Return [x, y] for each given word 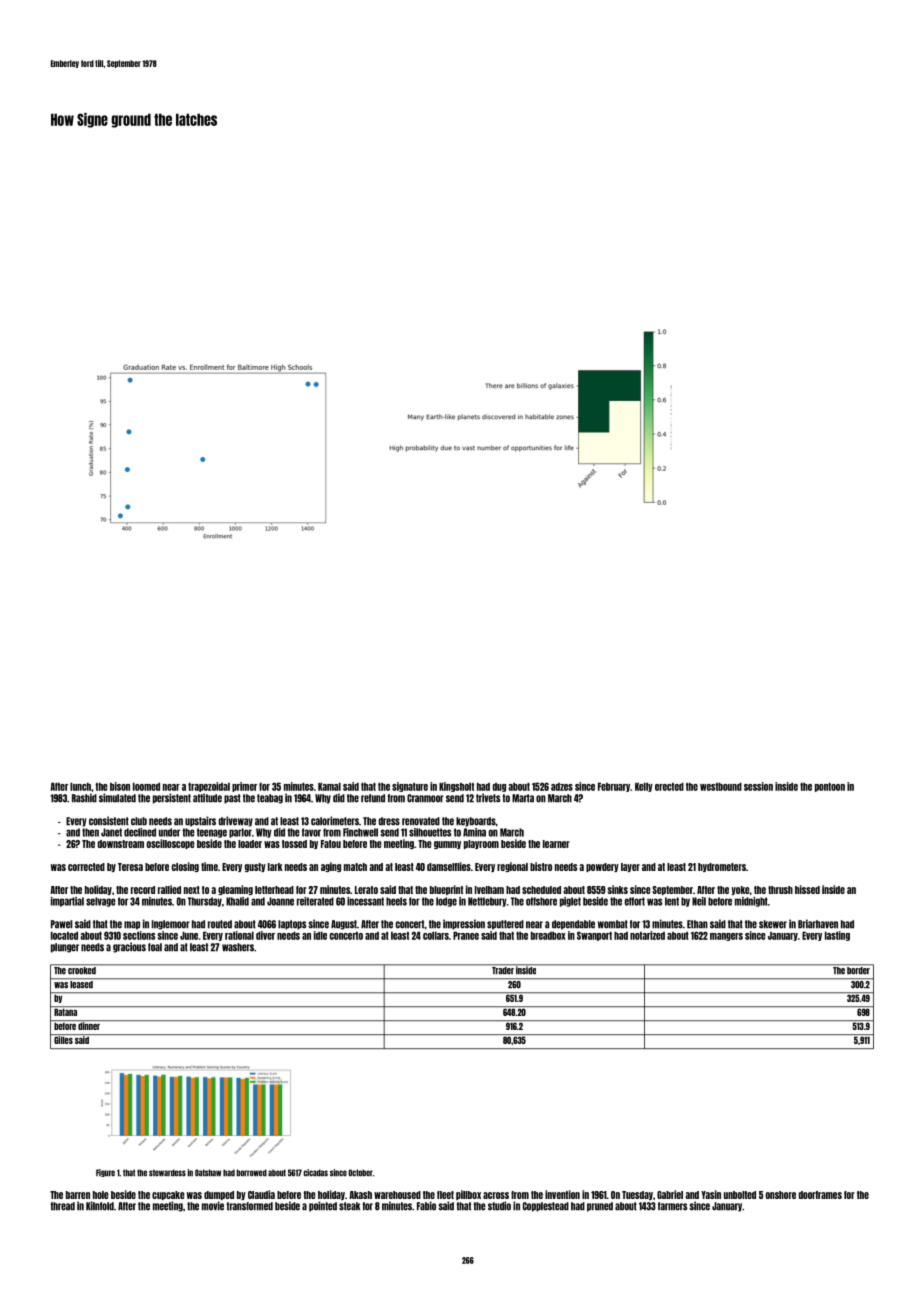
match [355, 867]
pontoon [830, 787]
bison [120, 786]
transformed [249, 1206]
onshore [781, 1195]
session [758, 786]
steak [349, 1206]
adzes [562, 787]
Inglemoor [171, 925]
